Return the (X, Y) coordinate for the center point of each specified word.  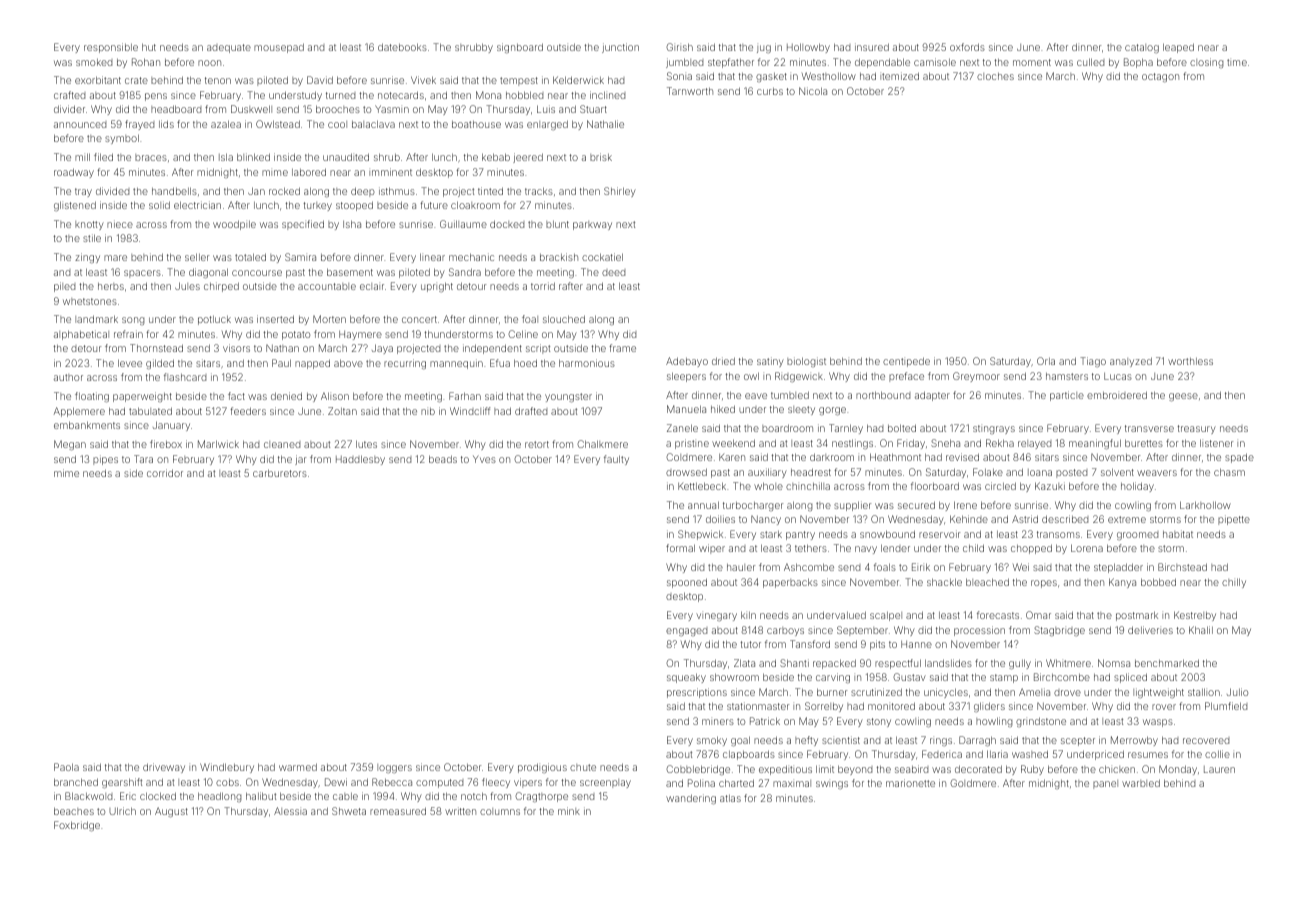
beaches (74, 811)
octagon (1160, 77)
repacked (834, 664)
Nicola (813, 91)
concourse (257, 273)
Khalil (1201, 630)
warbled (1141, 783)
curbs (770, 91)
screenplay (605, 783)
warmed (298, 767)
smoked (94, 62)
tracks (539, 191)
